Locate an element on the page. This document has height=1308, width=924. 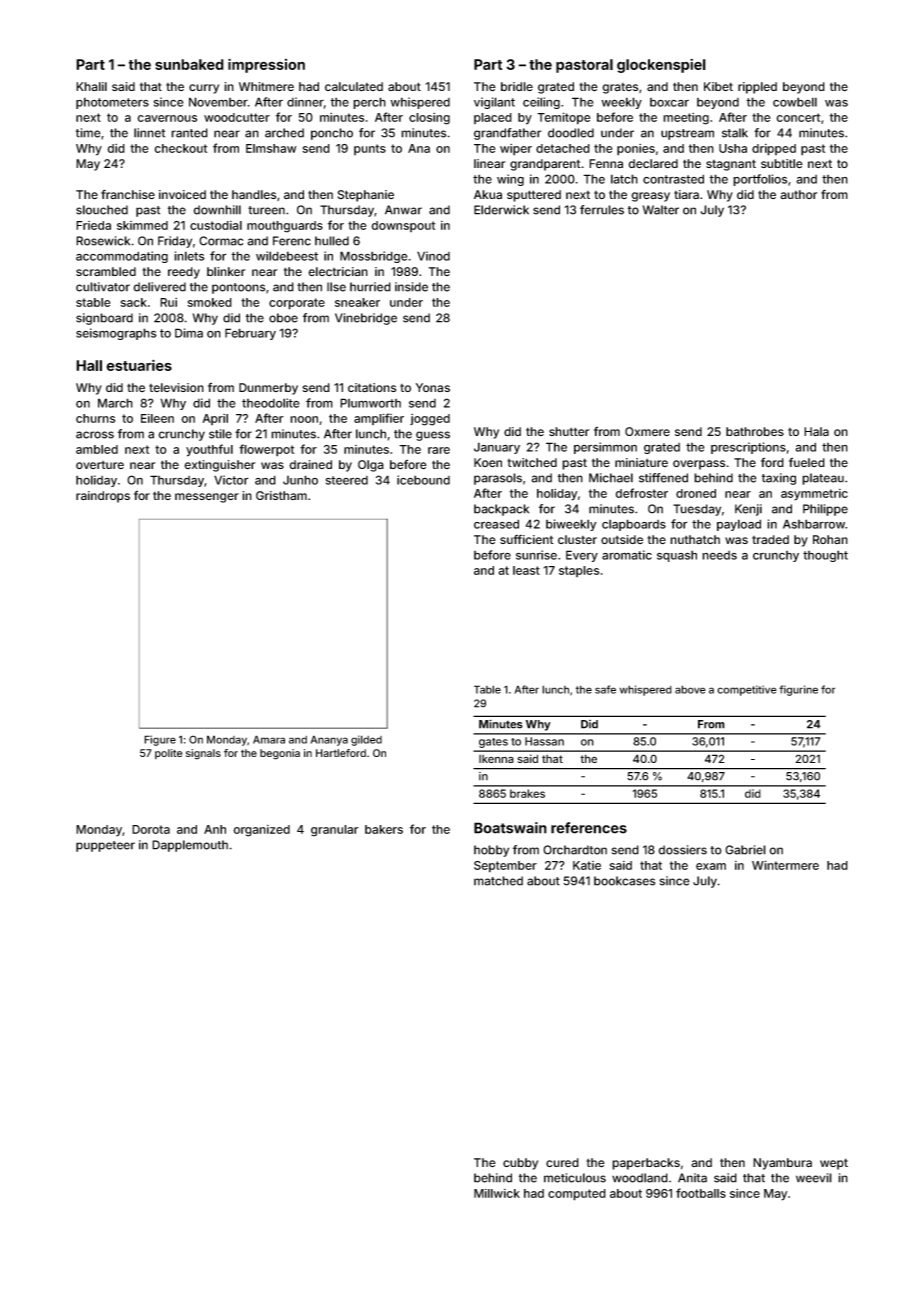
grandfather is located at coordinates (507, 134).
